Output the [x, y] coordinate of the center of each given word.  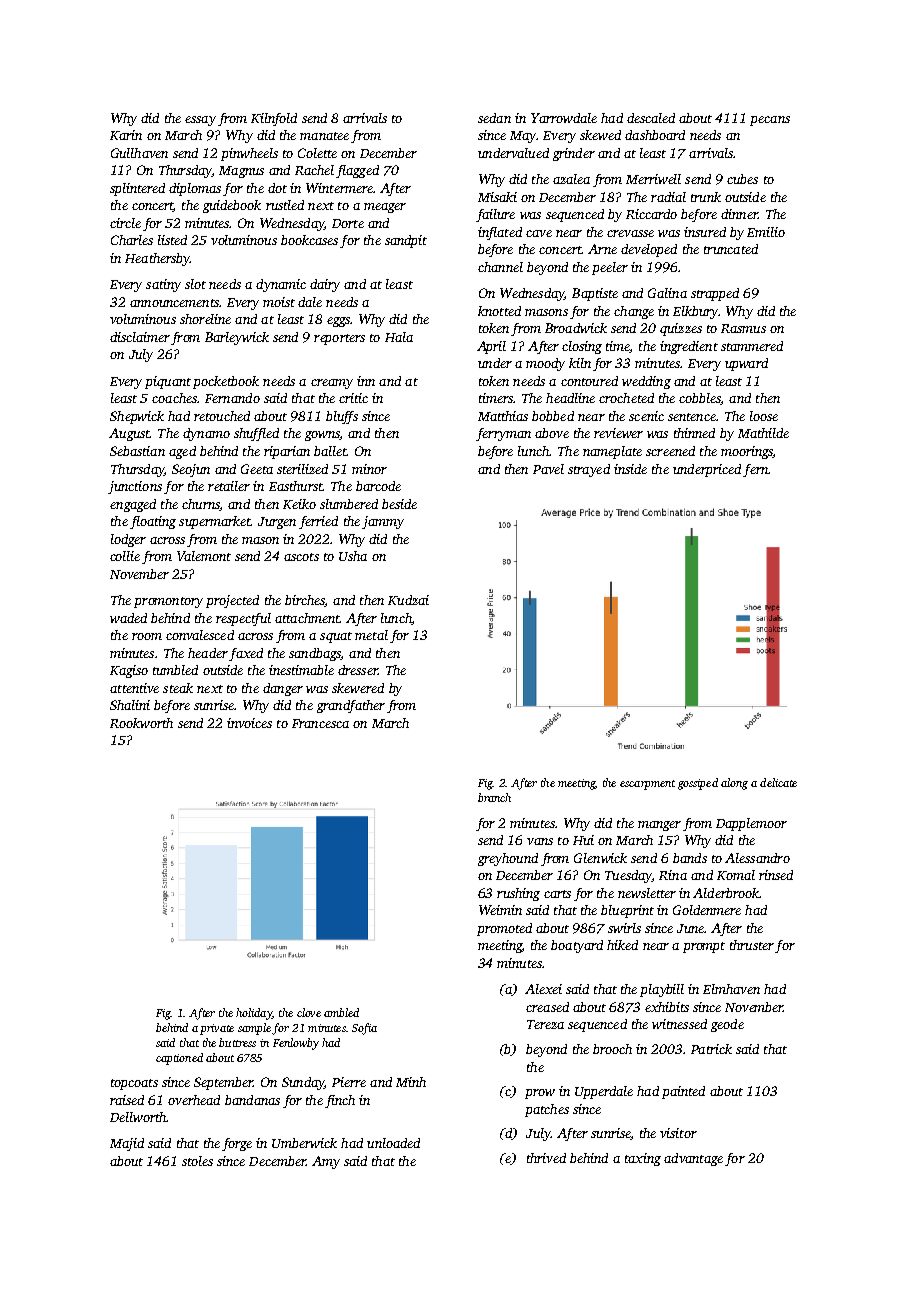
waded [128, 618]
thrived [546, 1158]
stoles [197, 1161]
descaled [651, 118]
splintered [137, 189]
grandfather [351, 706]
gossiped [698, 784]
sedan [494, 118]
